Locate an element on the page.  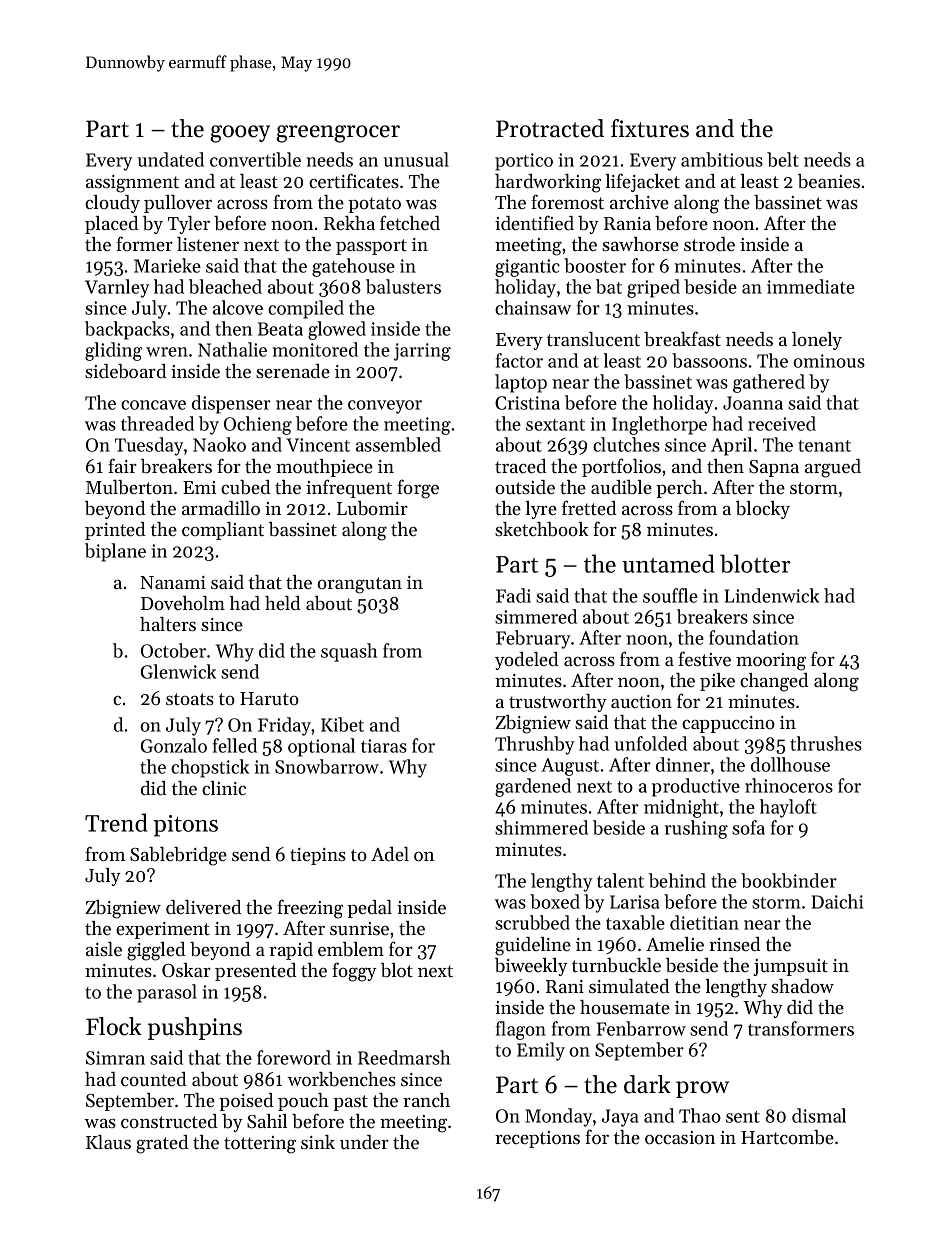
rapid is located at coordinates (291, 951).
